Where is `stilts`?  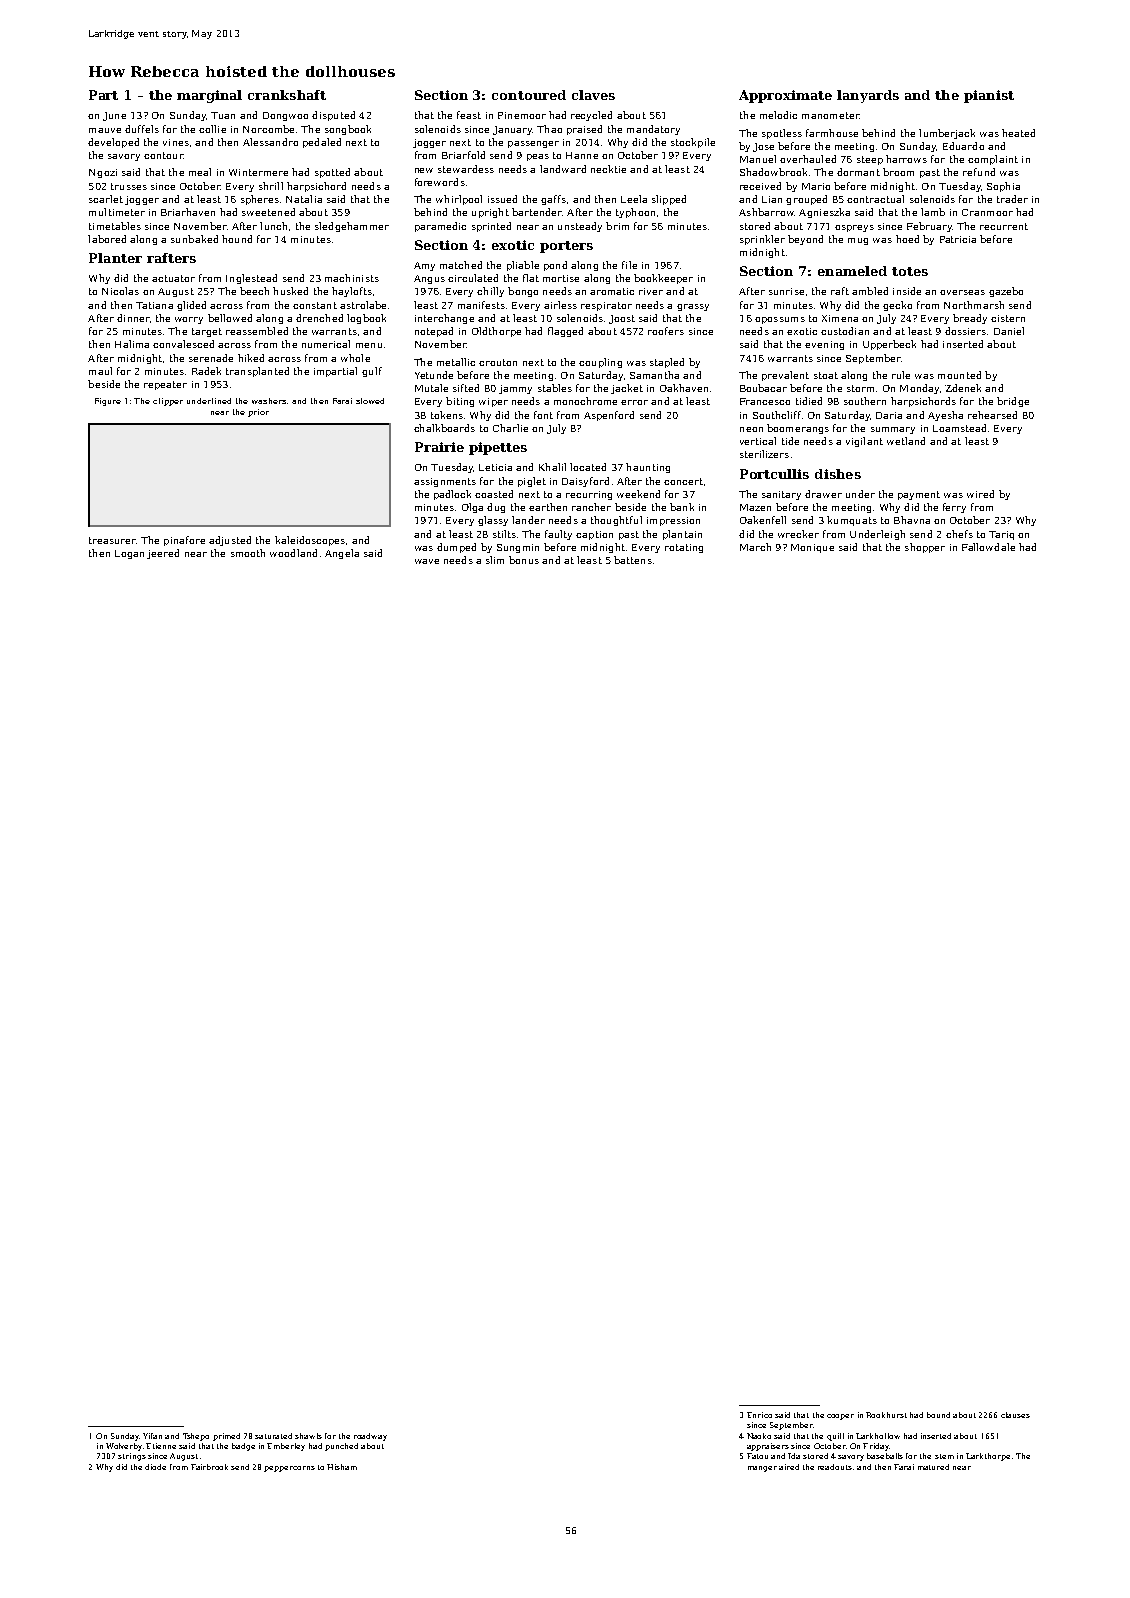 stilts is located at coordinates (504, 534).
